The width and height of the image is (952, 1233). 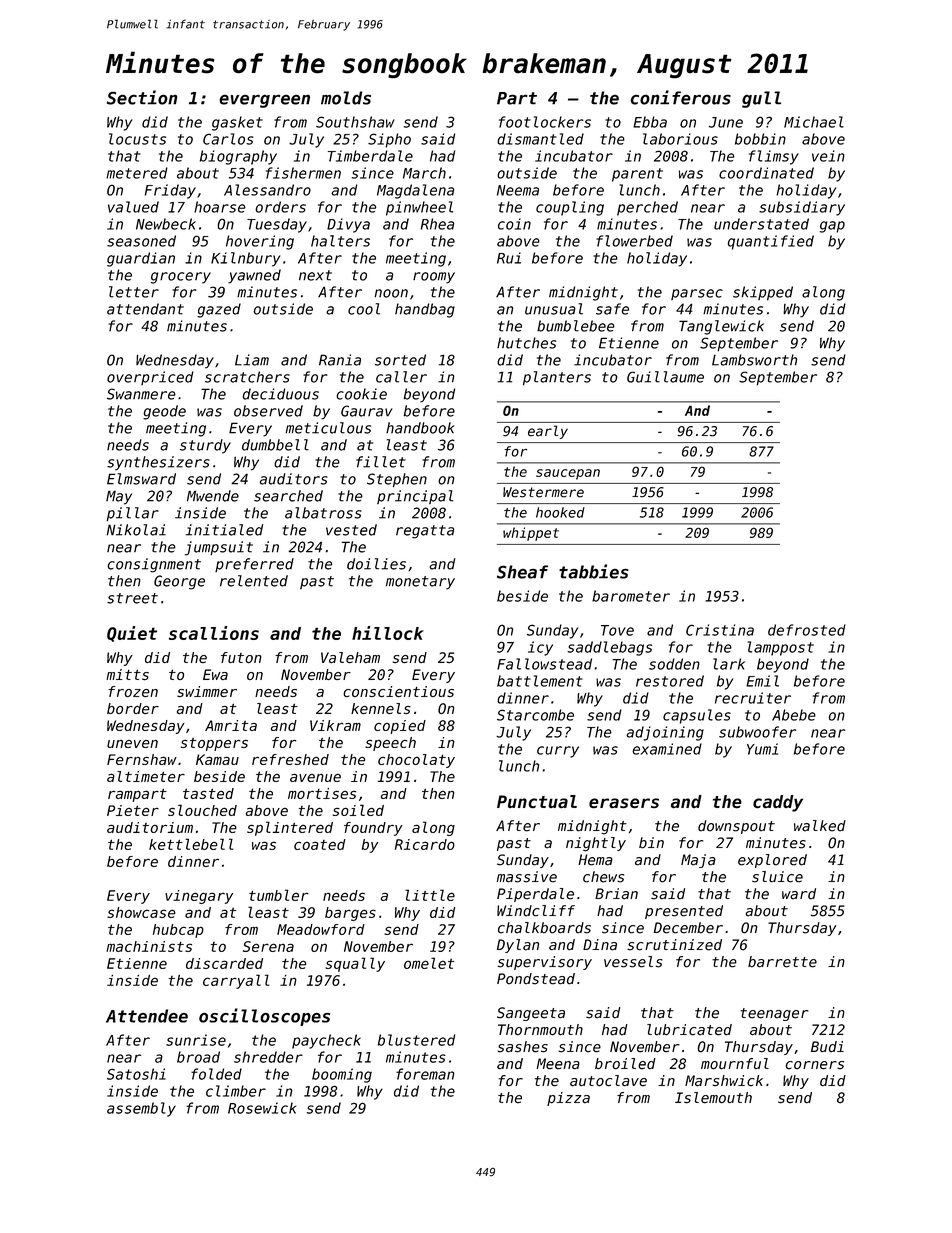 What do you see at coordinates (150, 827) in the image?
I see `auditorium` at bounding box center [150, 827].
